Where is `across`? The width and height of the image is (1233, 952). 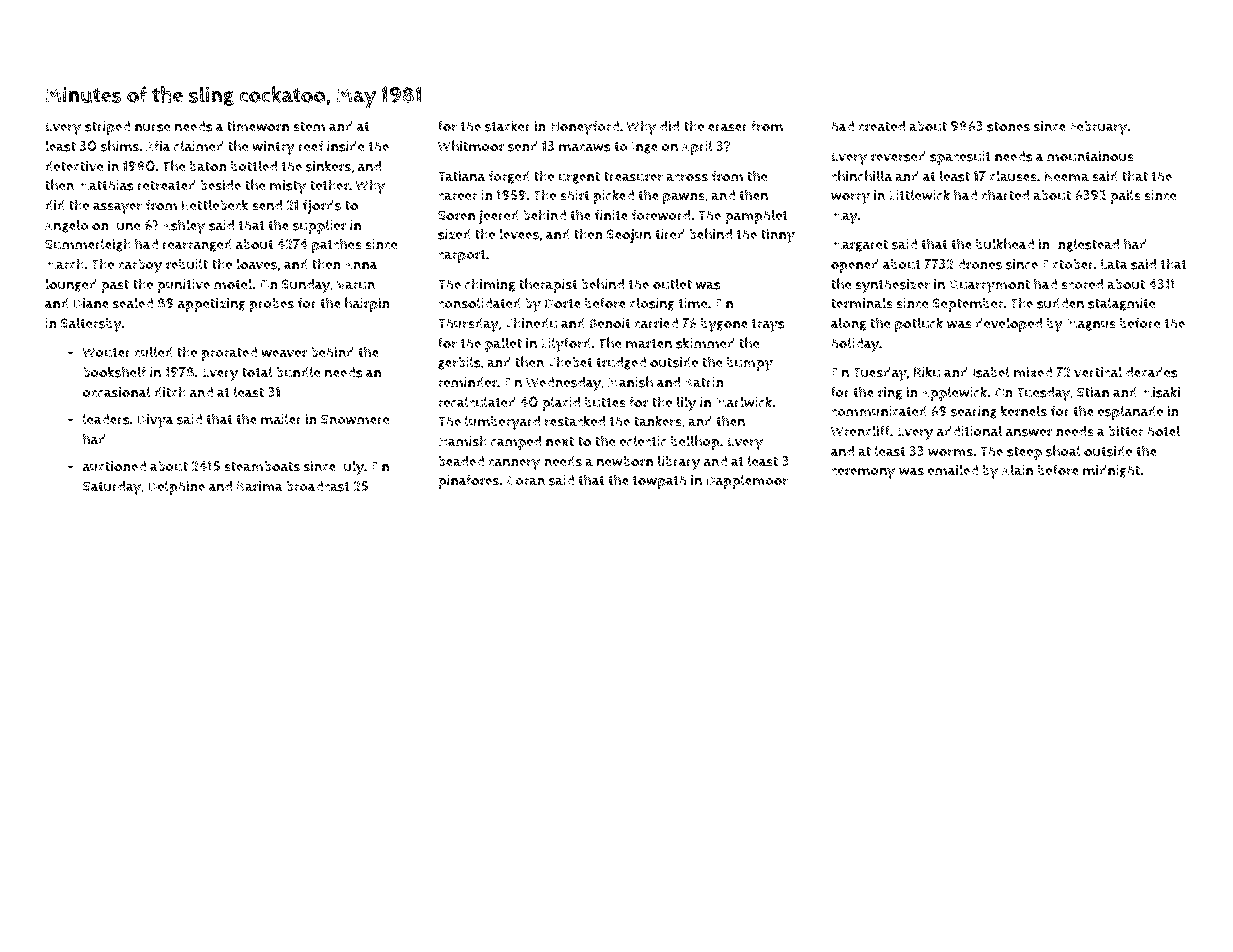 across is located at coordinates (687, 178).
